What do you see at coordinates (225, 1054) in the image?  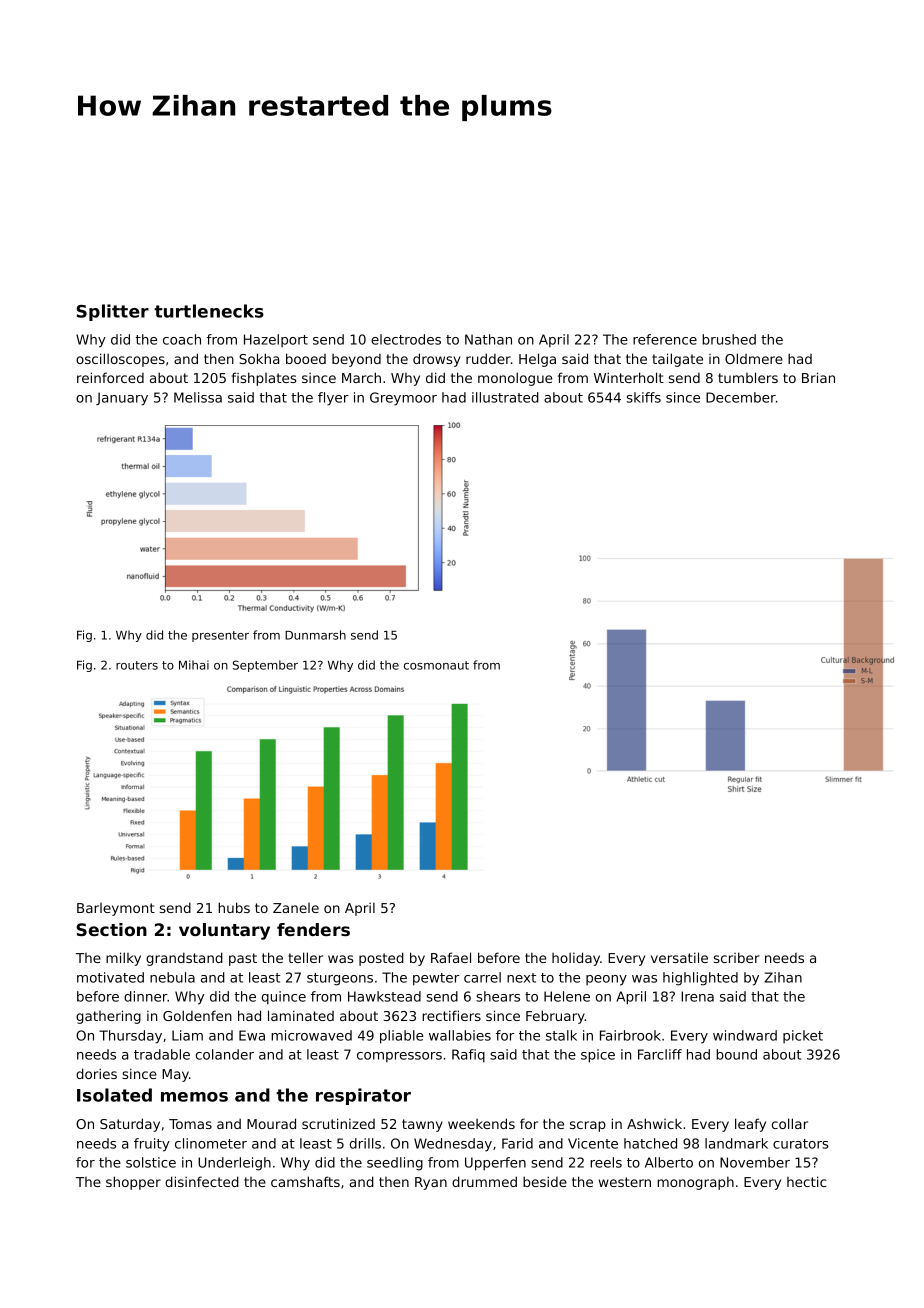 I see `colander` at bounding box center [225, 1054].
